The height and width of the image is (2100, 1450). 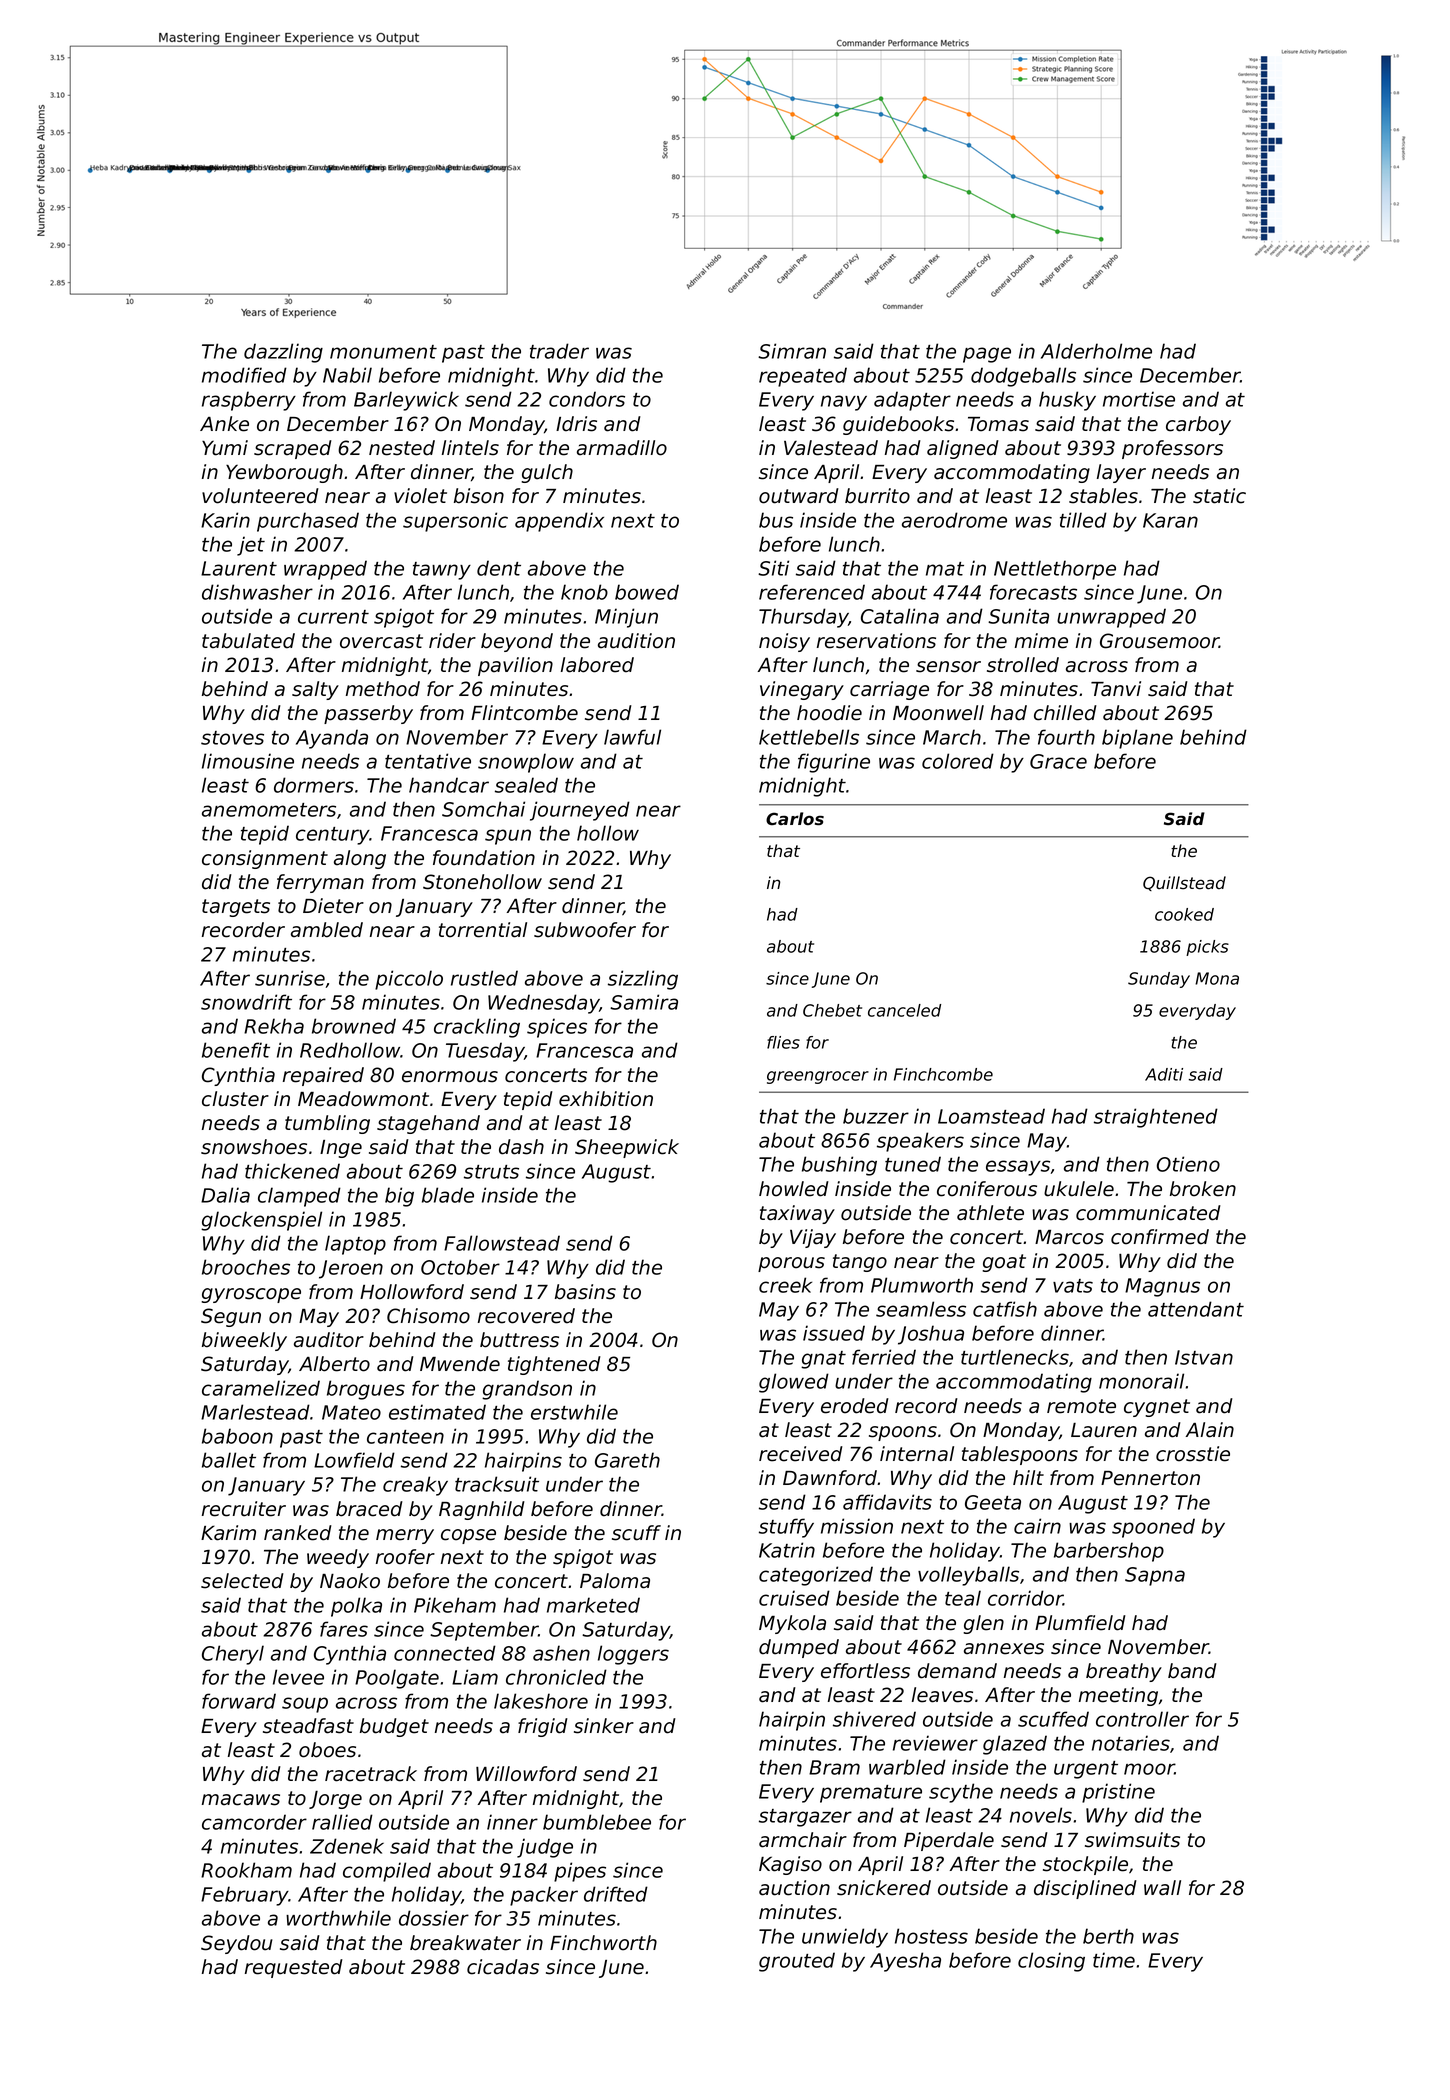 I want to click on bushing, so click(x=839, y=1166).
